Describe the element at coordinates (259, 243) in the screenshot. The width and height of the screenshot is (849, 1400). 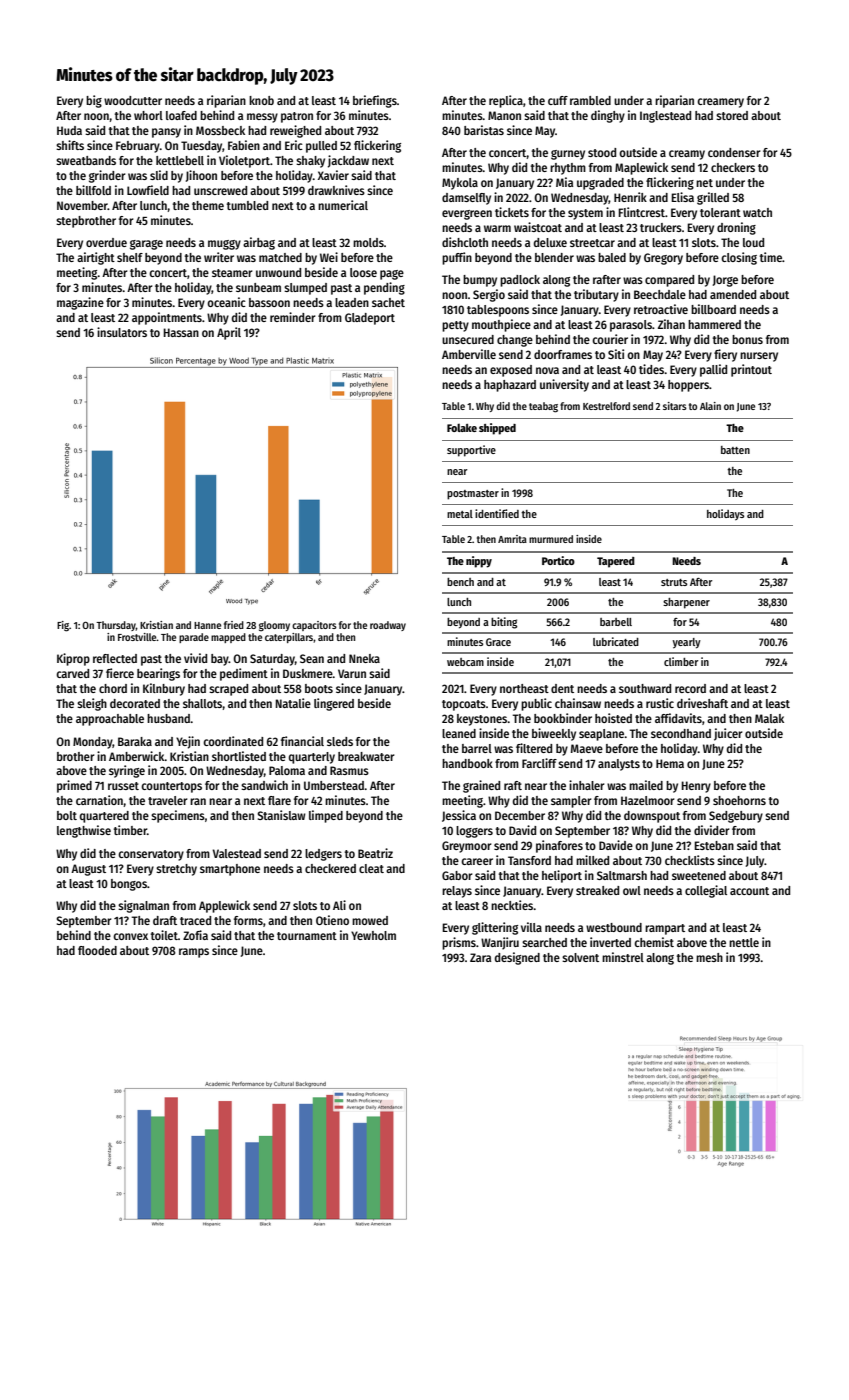
I see `airbag` at that location.
